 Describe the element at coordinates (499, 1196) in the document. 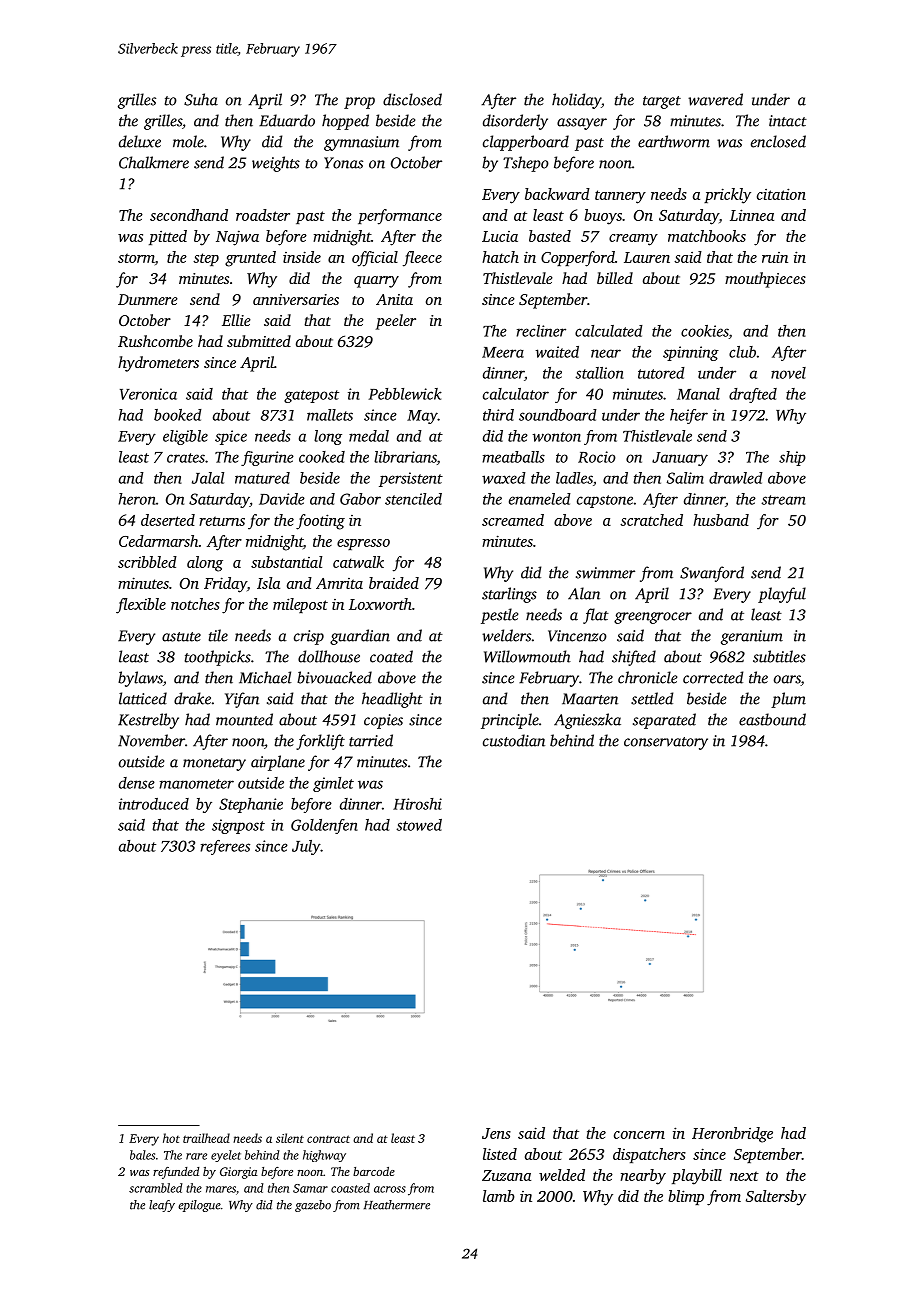

I see `lamb` at that location.
